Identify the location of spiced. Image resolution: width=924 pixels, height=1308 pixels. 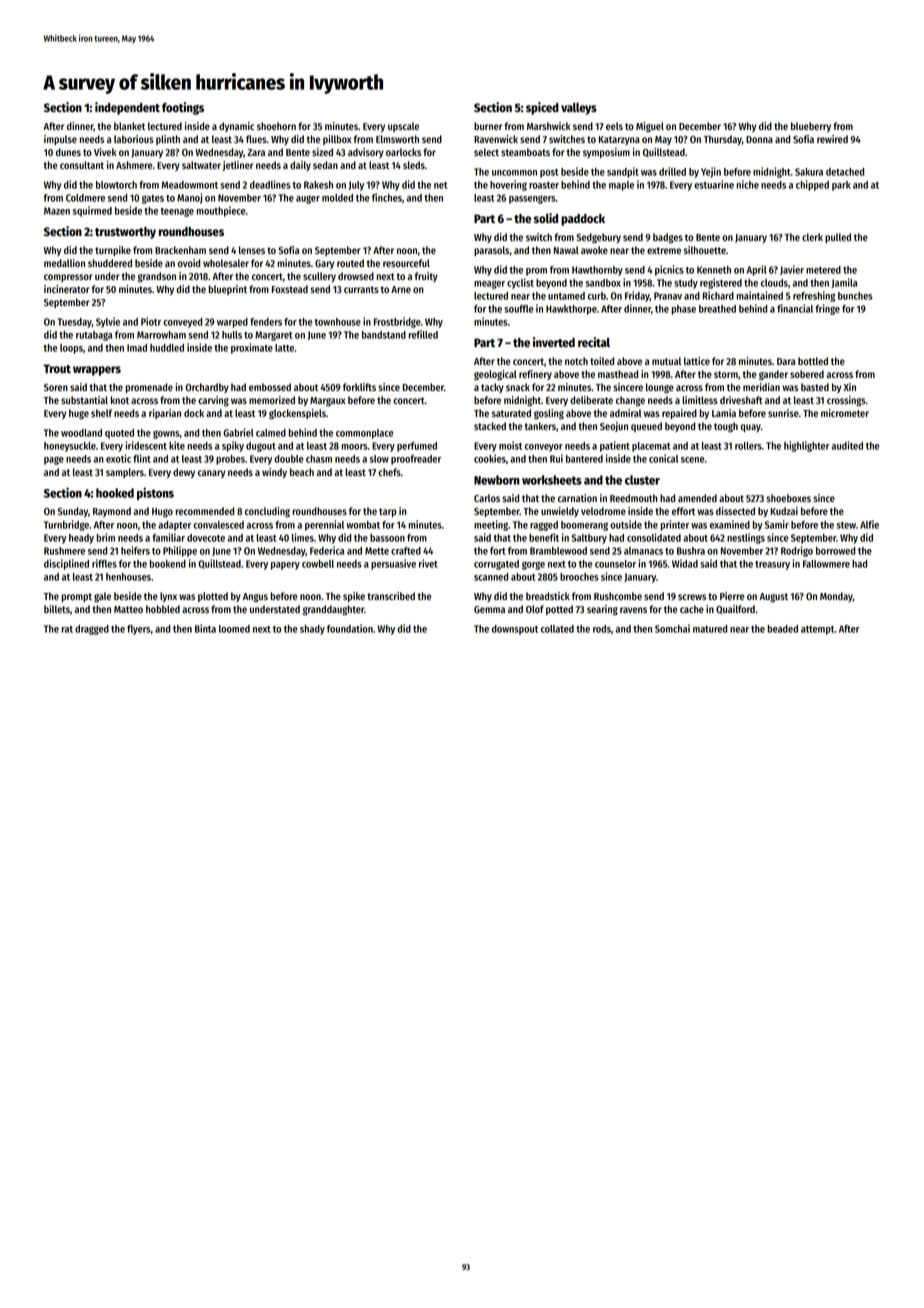
(542, 108).
